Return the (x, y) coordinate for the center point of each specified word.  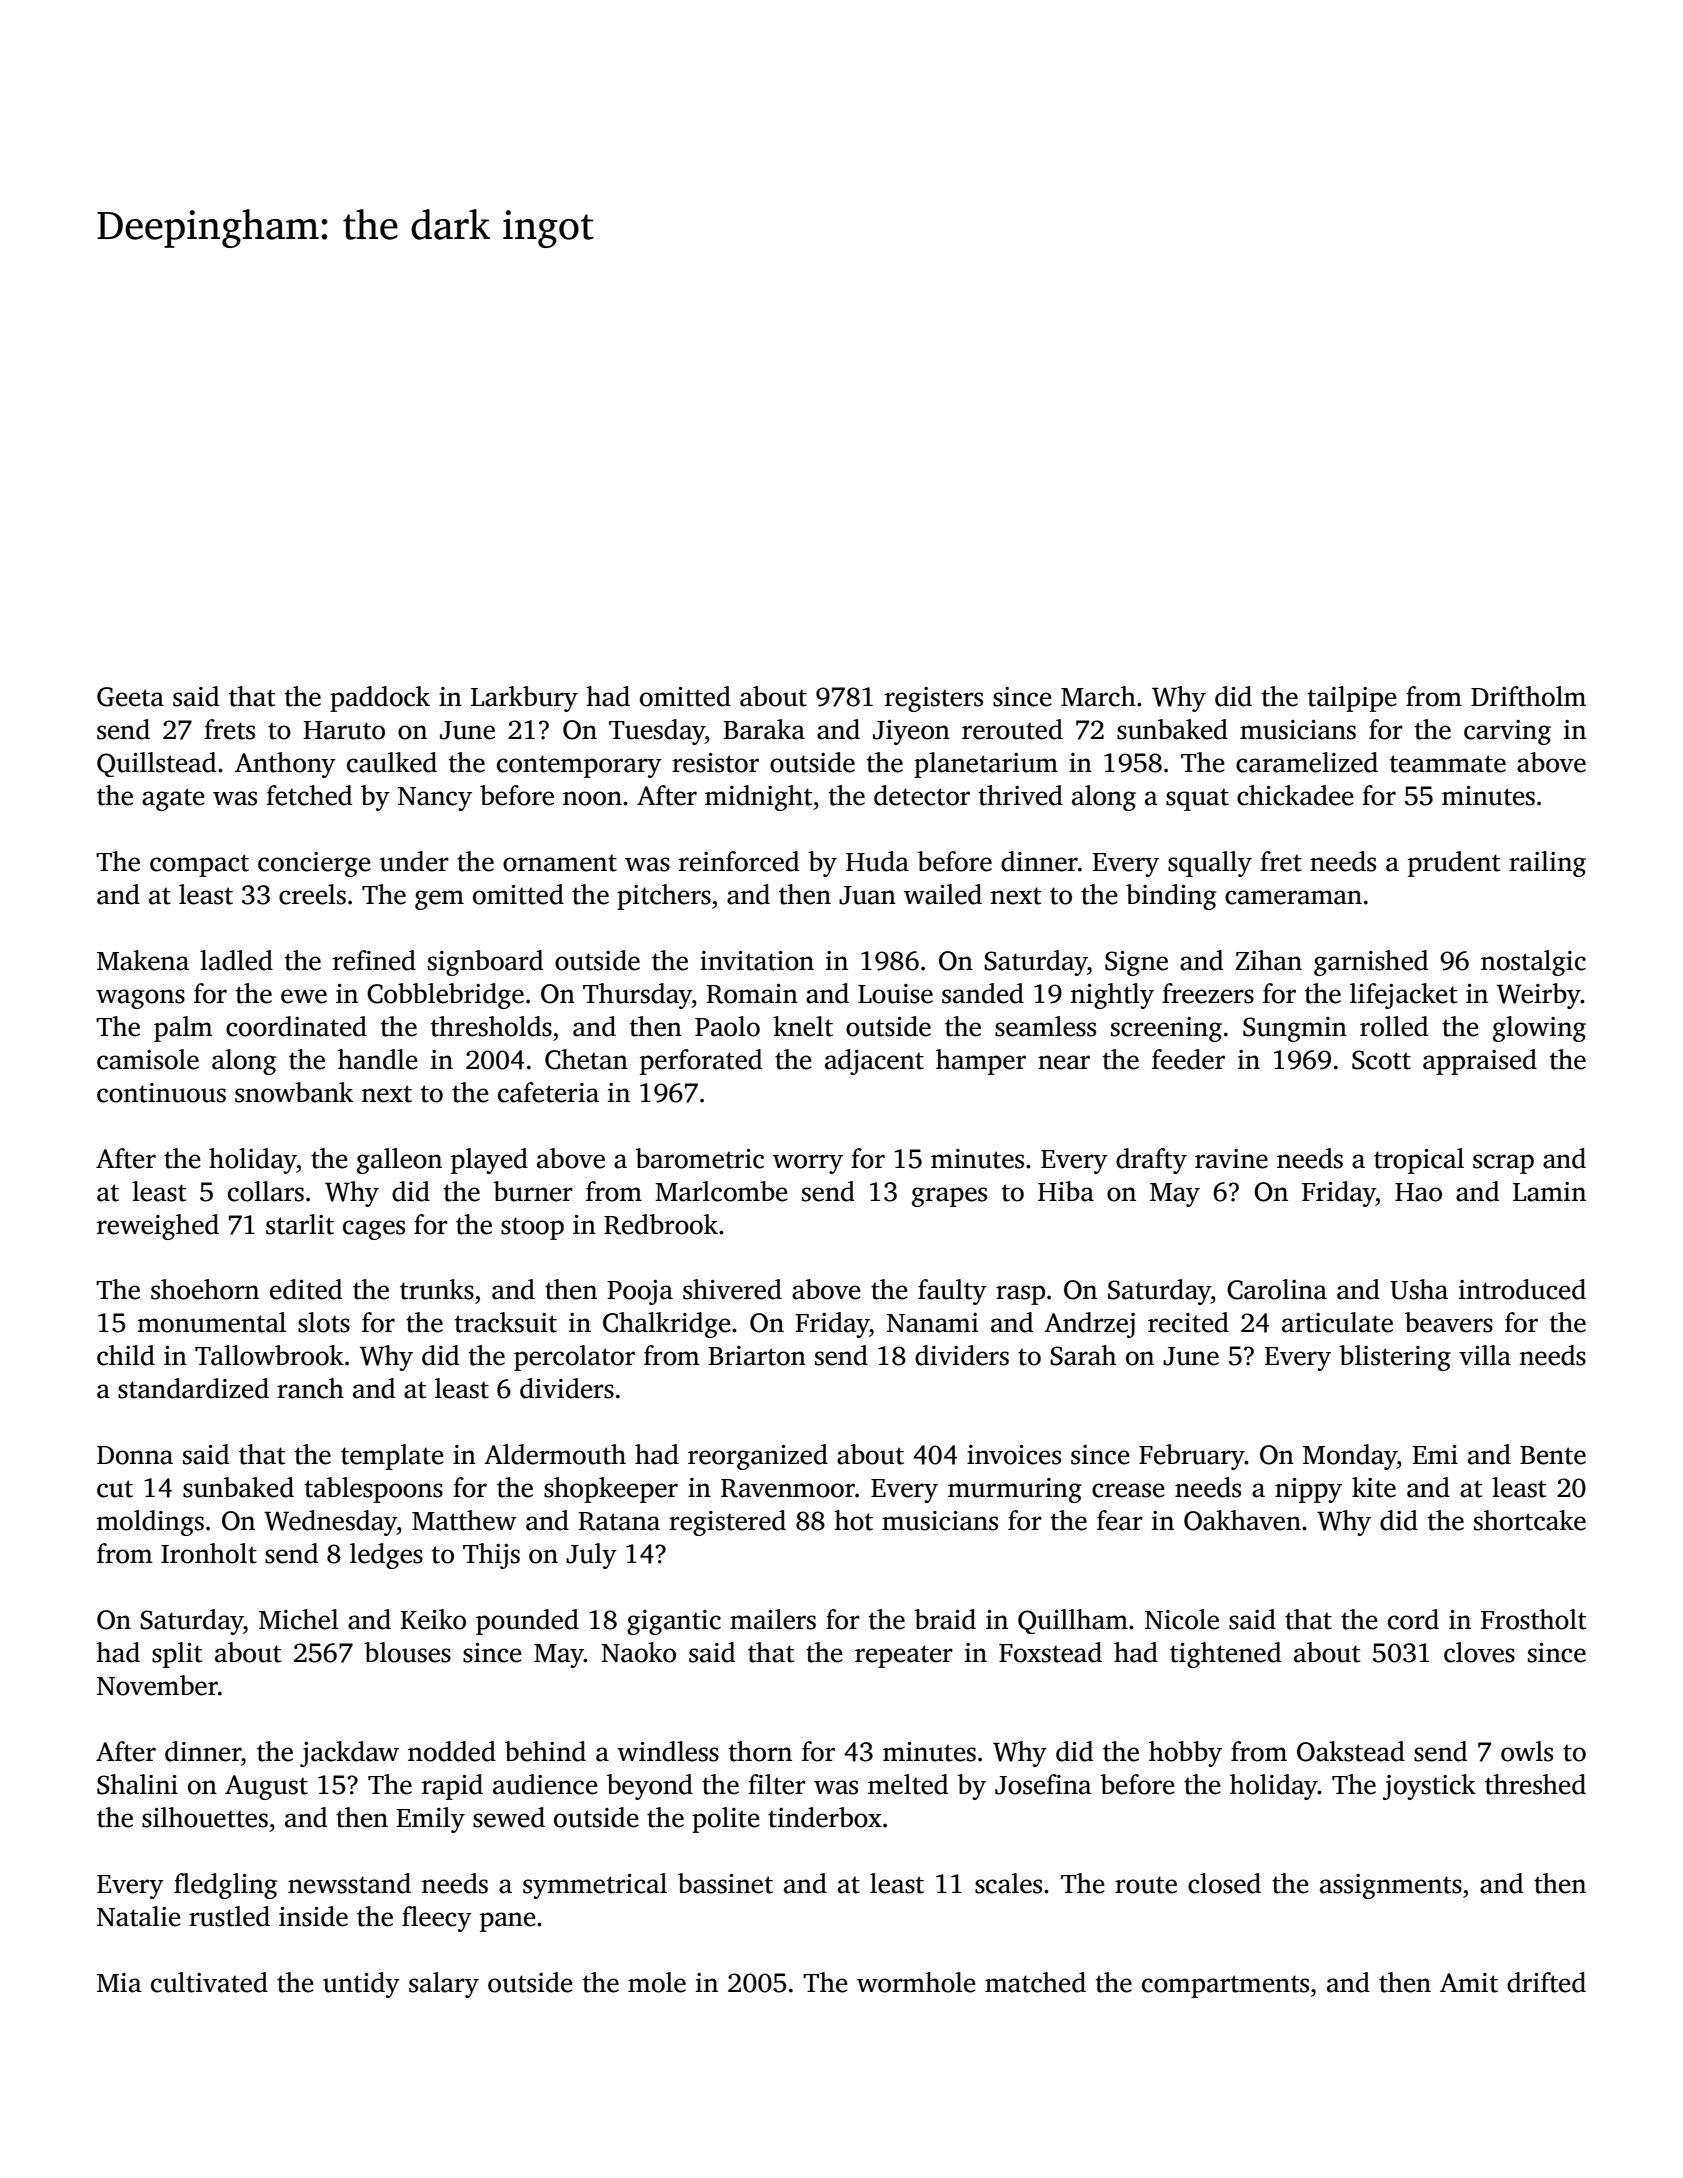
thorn (760, 1751)
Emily (431, 1820)
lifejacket (1403, 996)
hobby (1185, 1754)
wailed (943, 894)
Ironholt (209, 1553)
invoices (1014, 1455)
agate (173, 799)
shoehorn (205, 1289)
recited (1188, 1322)
